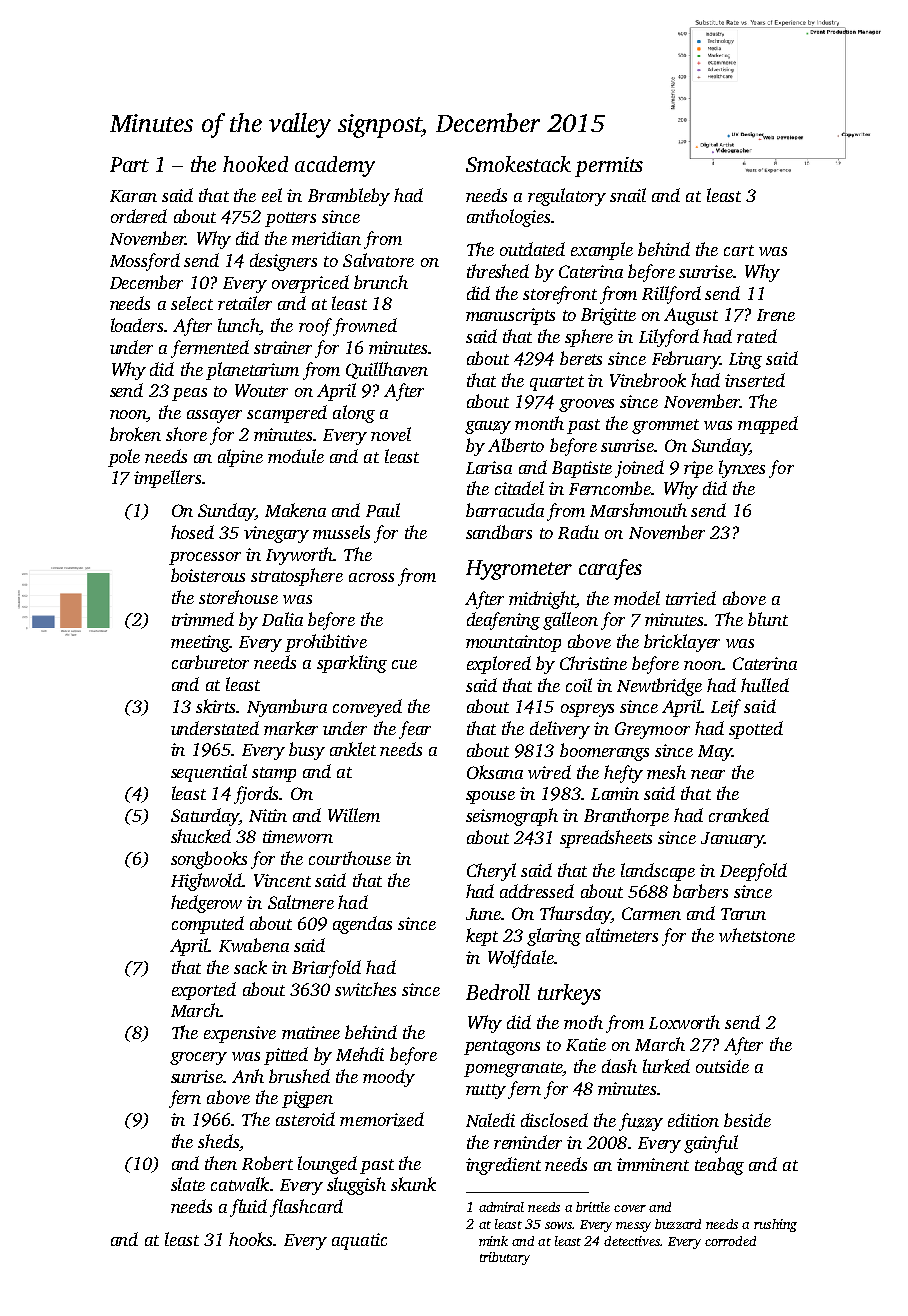 The height and width of the screenshot is (1316, 908). I want to click on hooked, so click(255, 164).
